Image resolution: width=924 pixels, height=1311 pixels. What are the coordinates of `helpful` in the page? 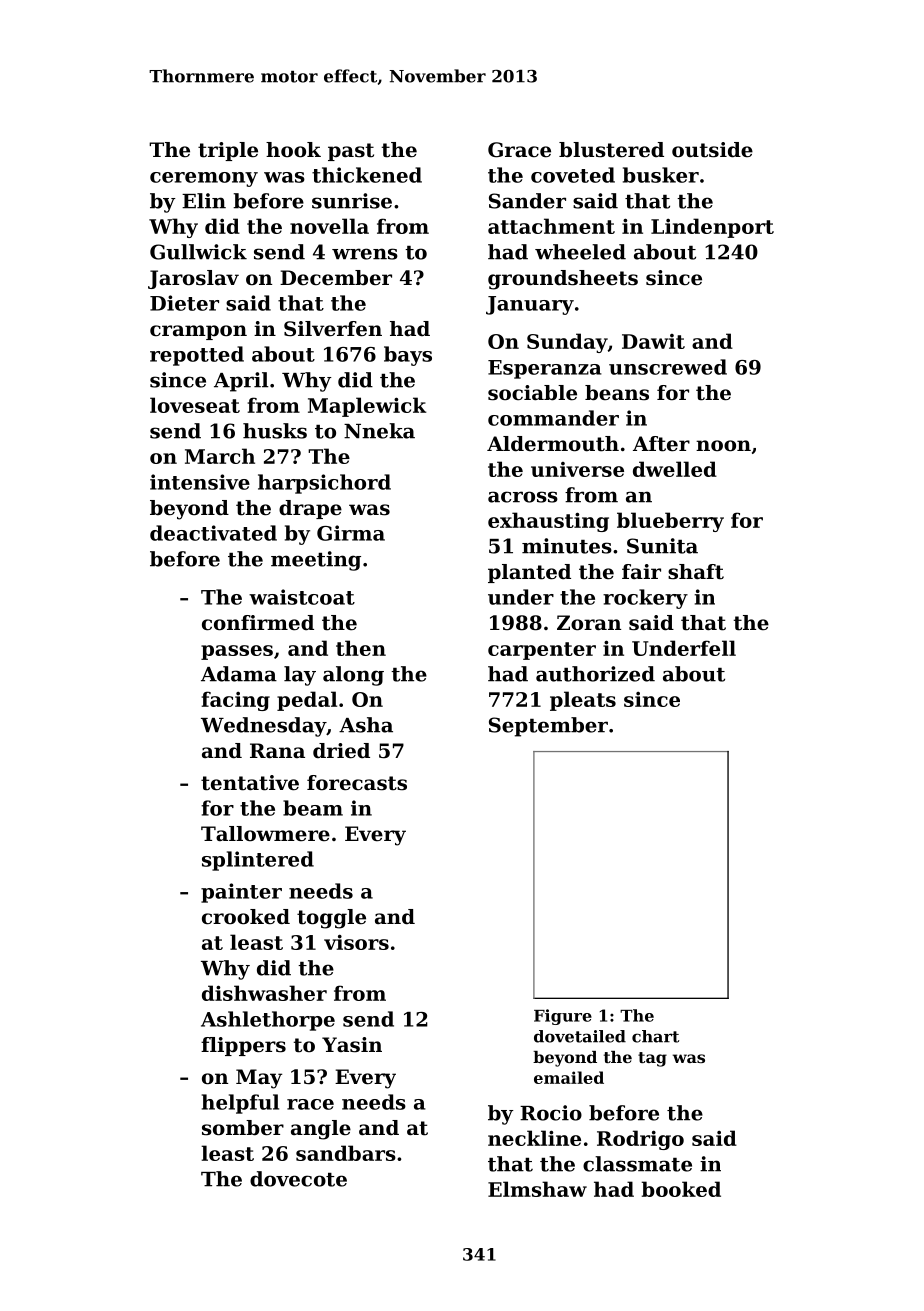 It's located at (240, 1104).
